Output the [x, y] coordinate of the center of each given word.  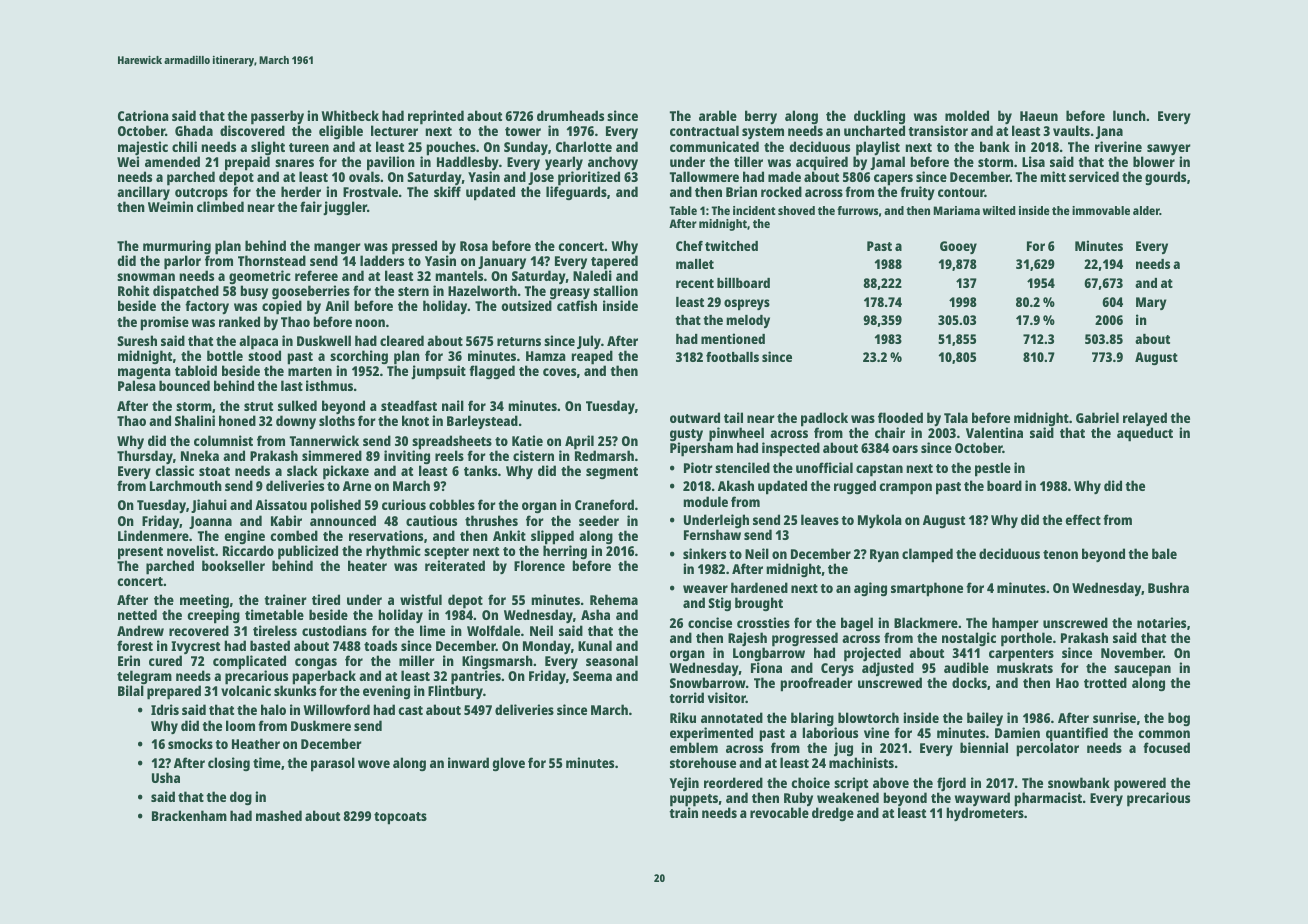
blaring [812, 719]
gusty [686, 435]
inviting [407, 457]
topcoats [400, 818]
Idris [165, 709]
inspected [791, 449]
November [1132, 652]
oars [905, 449]
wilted [999, 210]
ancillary [143, 193]
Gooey [958, 247]
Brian [741, 191]
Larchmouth [186, 485]
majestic [143, 148]
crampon [905, 489]
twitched [731, 245]
